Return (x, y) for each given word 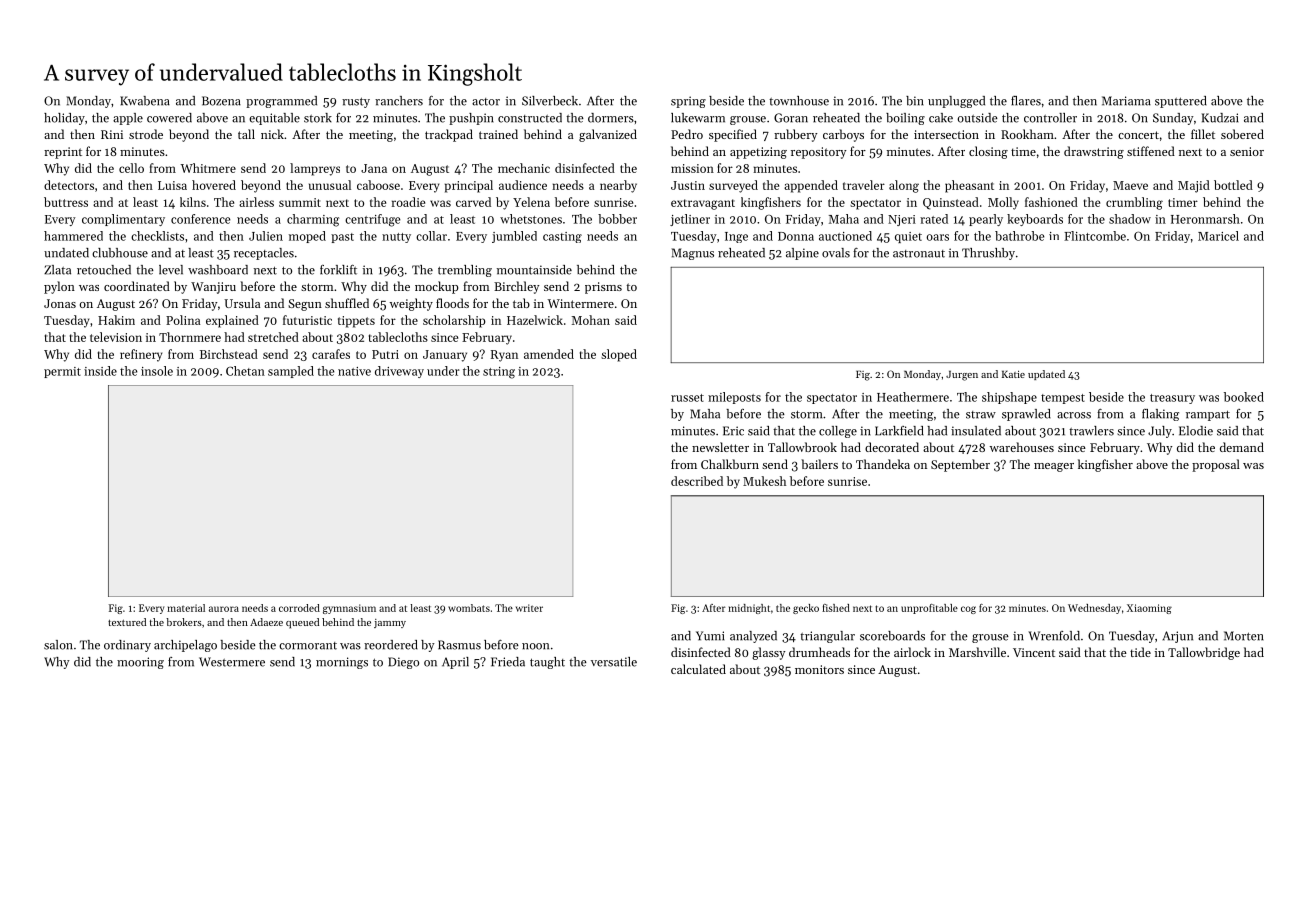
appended (811, 186)
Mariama (1126, 101)
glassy (768, 653)
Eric (733, 431)
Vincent (1034, 652)
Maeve (1130, 185)
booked (1244, 397)
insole (157, 371)
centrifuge (372, 220)
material (186, 608)
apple (128, 119)
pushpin (471, 119)
